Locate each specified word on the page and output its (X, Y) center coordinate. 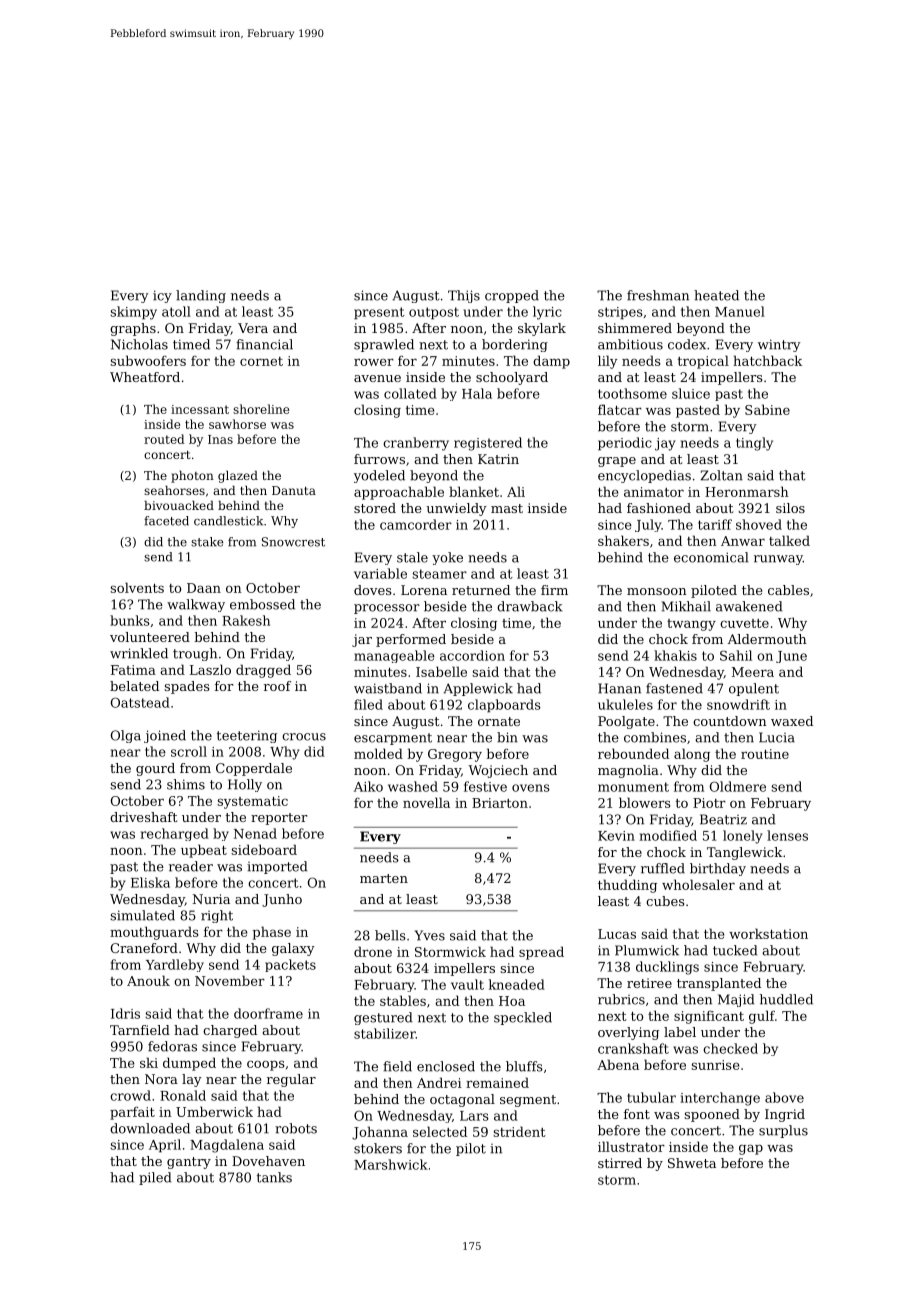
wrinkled (139, 653)
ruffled (663, 868)
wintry (779, 345)
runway (778, 560)
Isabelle (441, 671)
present (379, 313)
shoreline (261, 409)
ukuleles (625, 704)
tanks (274, 1177)
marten (384, 878)
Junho (282, 900)
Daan (204, 588)
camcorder (416, 524)
